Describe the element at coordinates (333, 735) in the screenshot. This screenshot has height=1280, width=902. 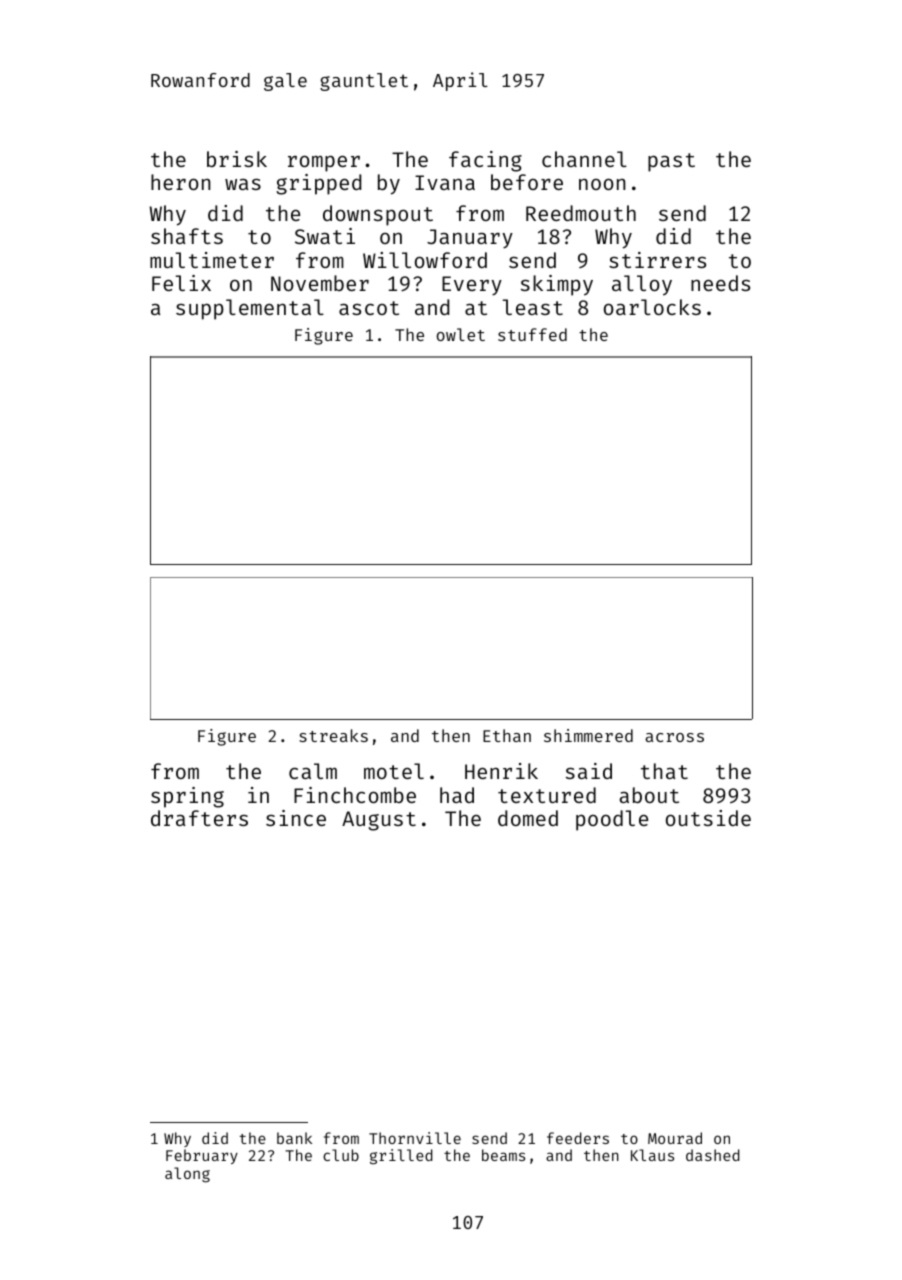
I see `streaks` at that location.
